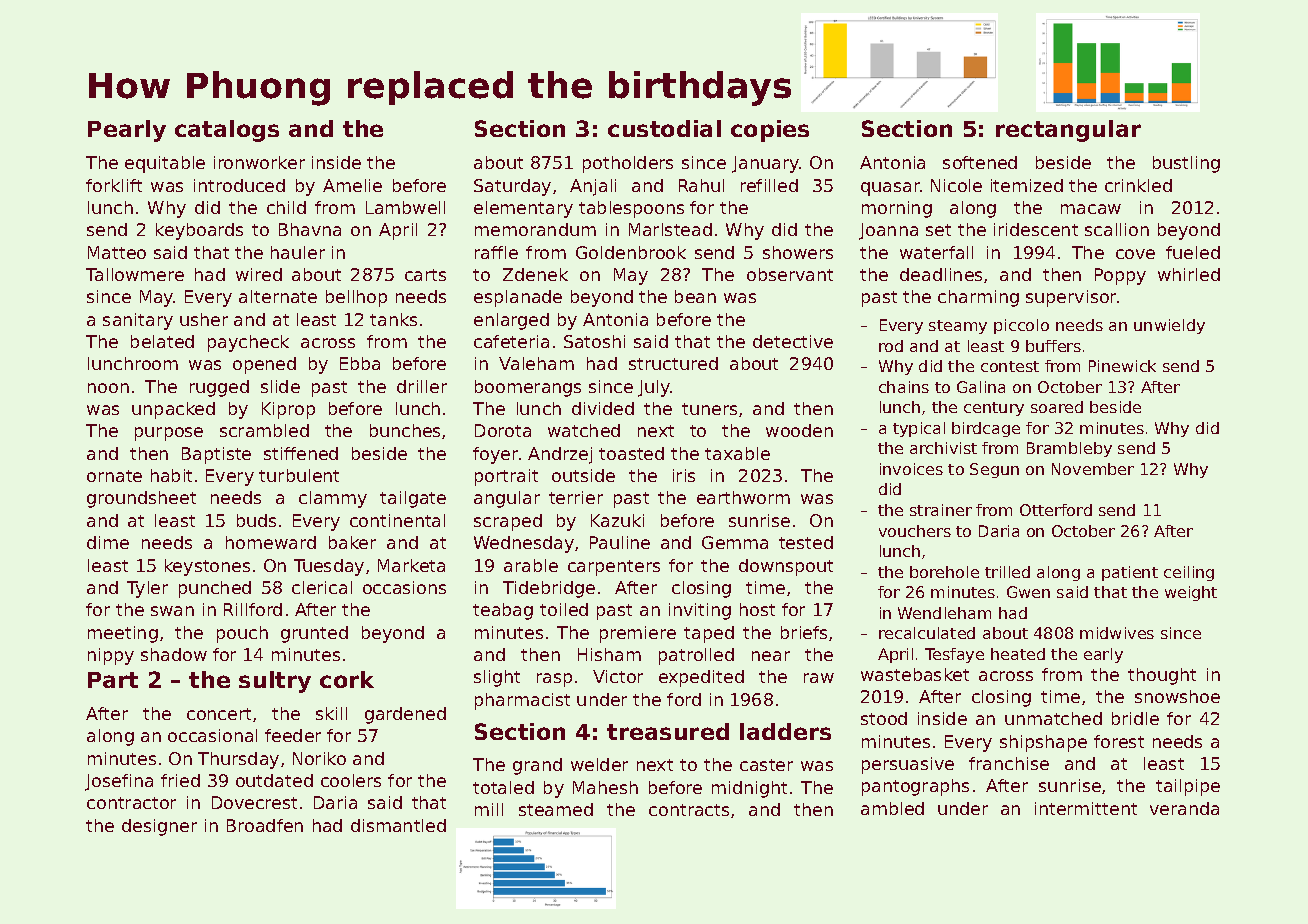 This image has height=924, width=1308. What do you see at coordinates (664, 128) in the image?
I see `custodial` at bounding box center [664, 128].
